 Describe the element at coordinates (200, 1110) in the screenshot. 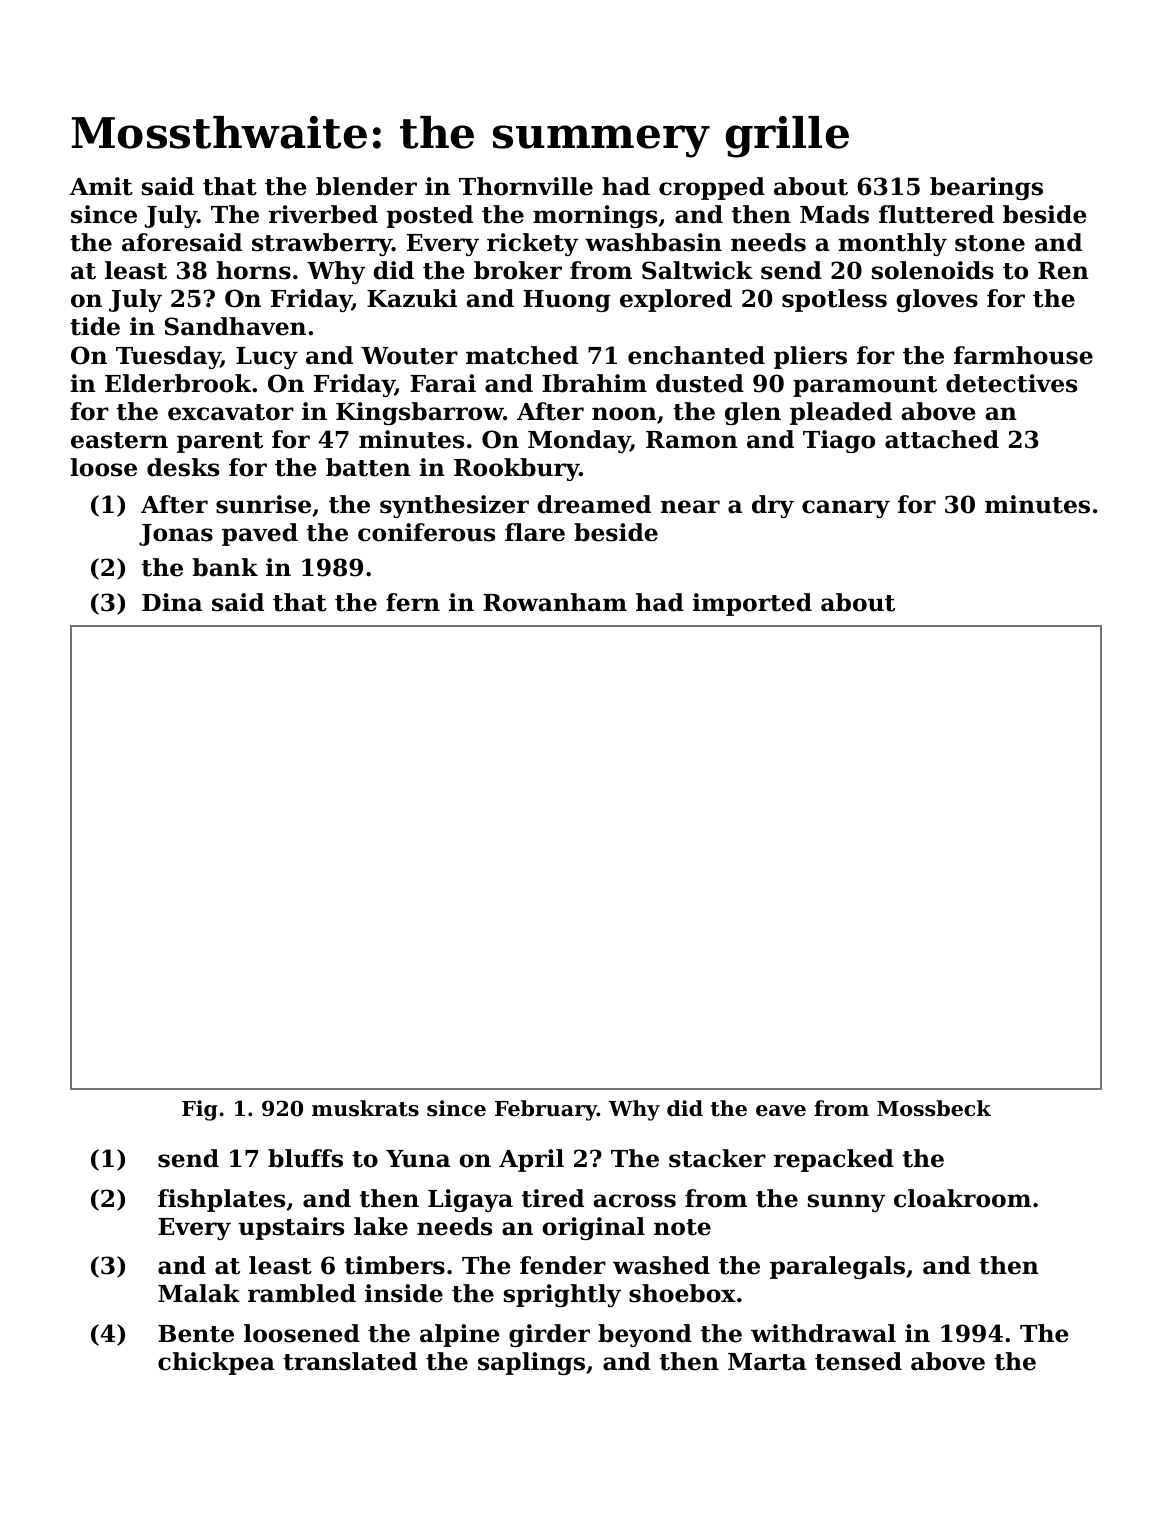

I see `Fig` at that location.
